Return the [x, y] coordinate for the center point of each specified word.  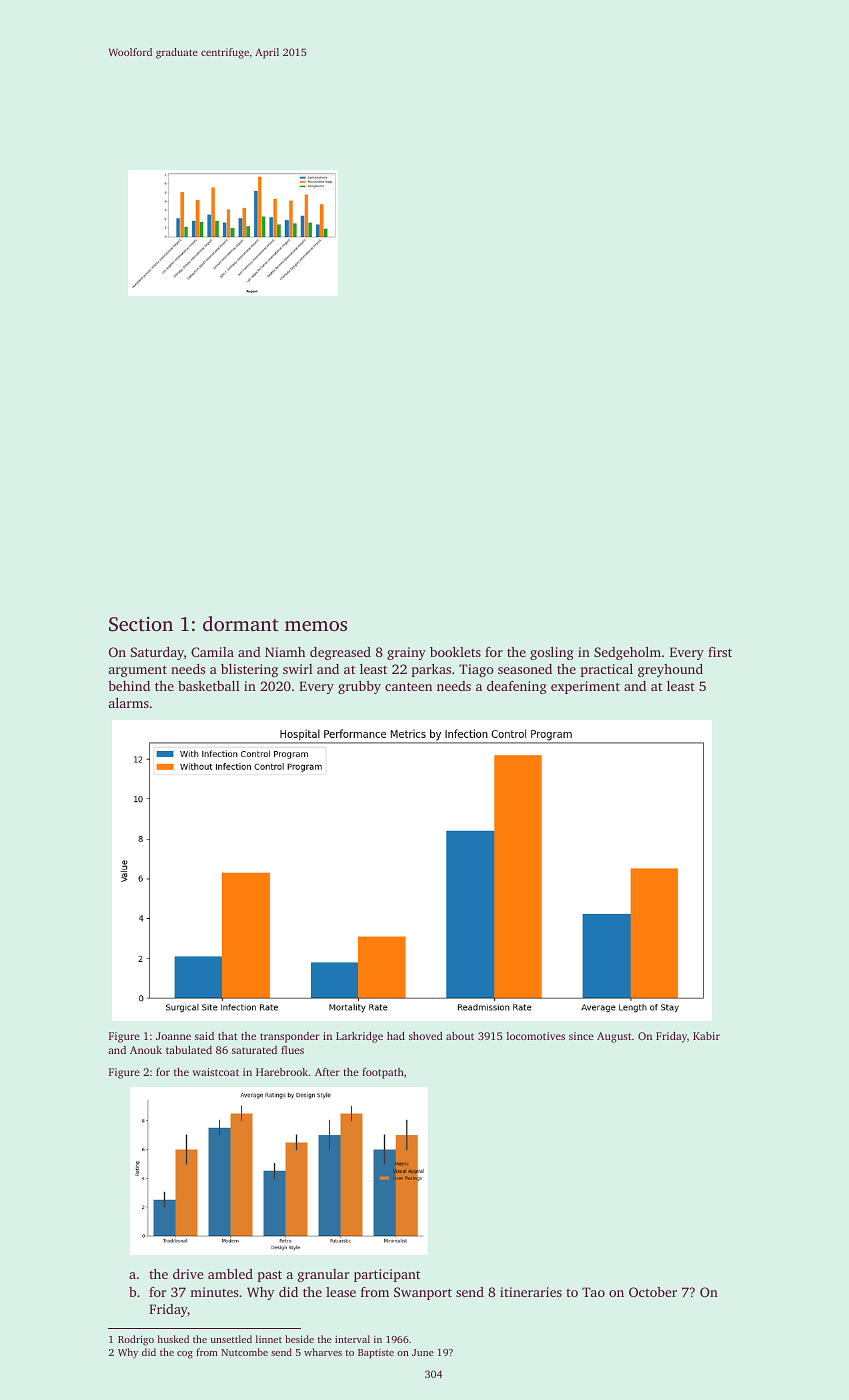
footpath [383, 1073]
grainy [406, 653]
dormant [241, 623]
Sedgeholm [627, 653]
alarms [129, 703]
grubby [359, 687]
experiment [585, 687]
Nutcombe [244, 1352]
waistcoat [215, 1072]
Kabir [706, 1036]
